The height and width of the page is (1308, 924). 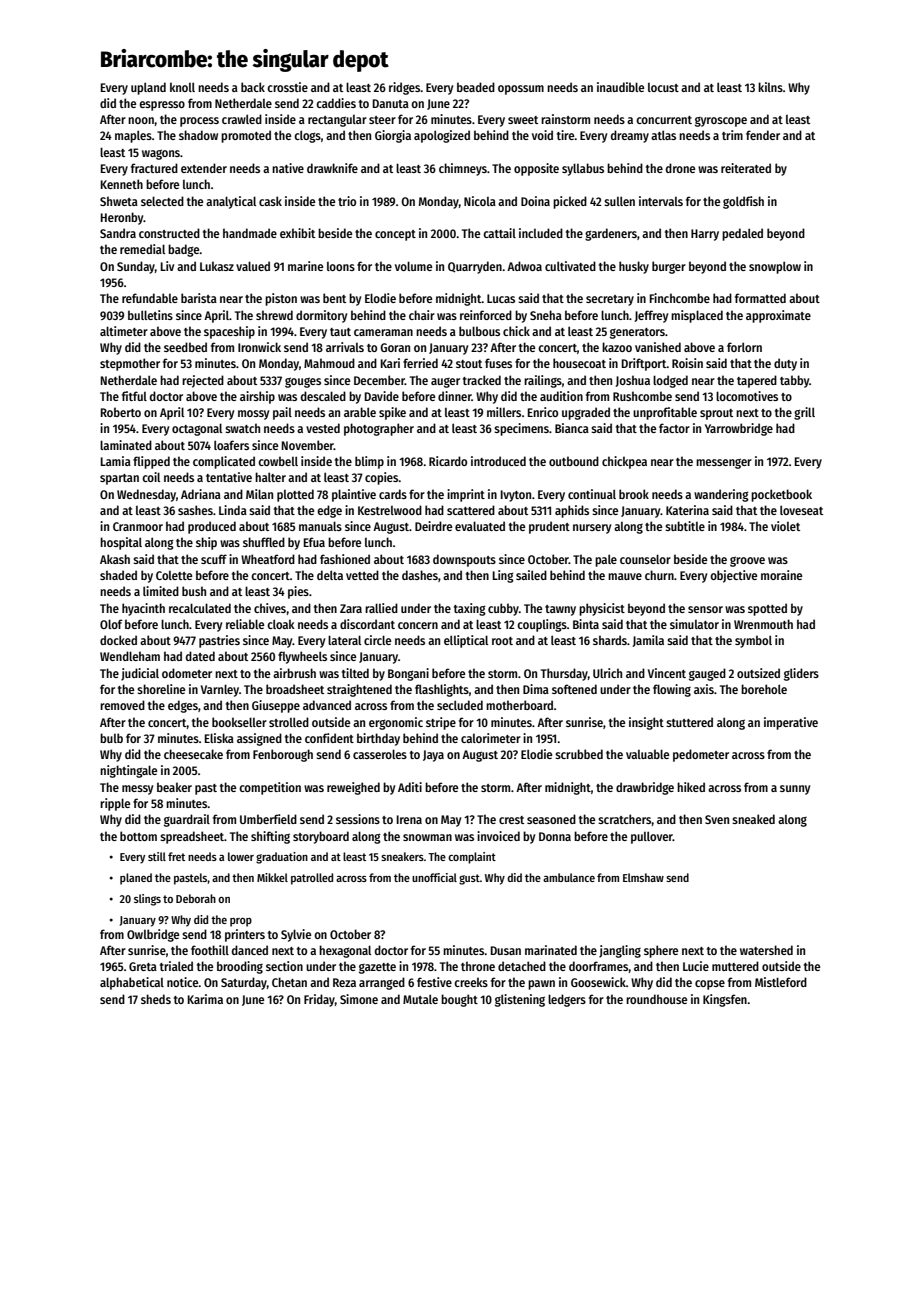 What do you see at coordinates (766, 950) in the page?
I see `watershed` at bounding box center [766, 950].
